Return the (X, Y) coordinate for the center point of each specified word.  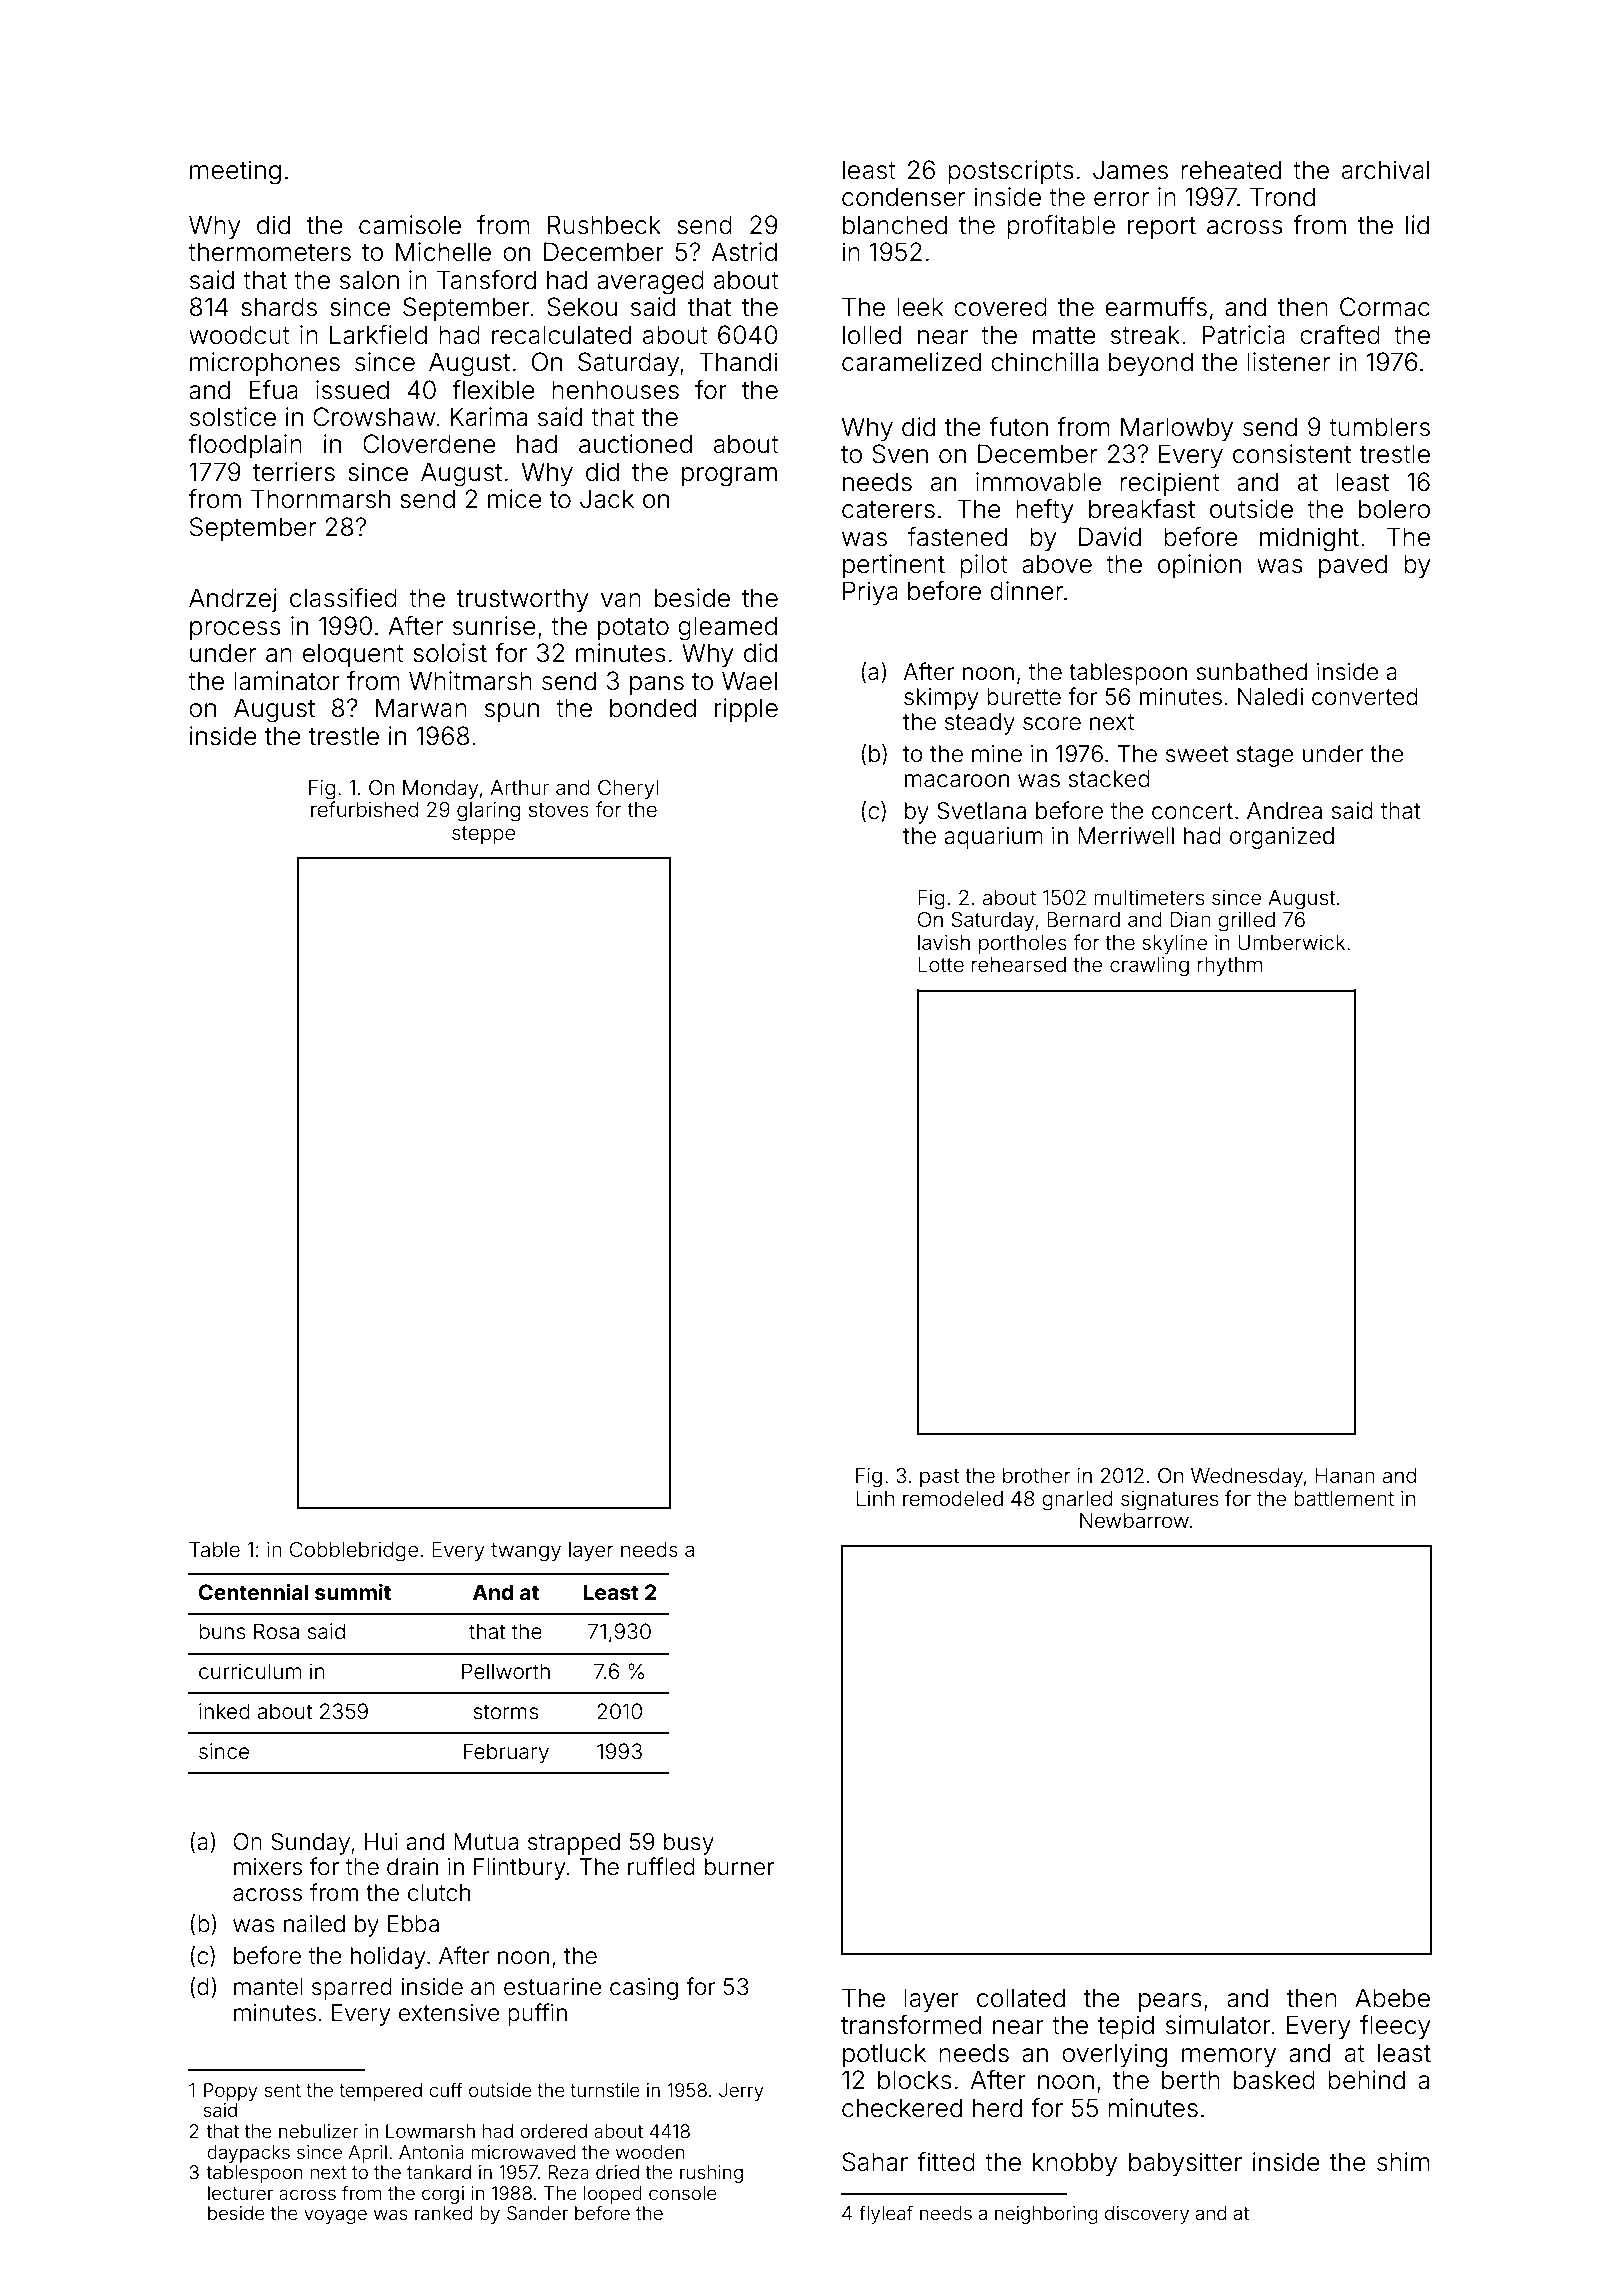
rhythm (1230, 967)
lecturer (240, 2193)
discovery (1147, 2215)
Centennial (253, 1592)
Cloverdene (429, 444)
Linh (875, 1498)
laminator (287, 681)
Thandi (738, 362)
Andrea (1284, 811)
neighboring (1046, 2215)
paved (1353, 566)
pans (657, 685)
